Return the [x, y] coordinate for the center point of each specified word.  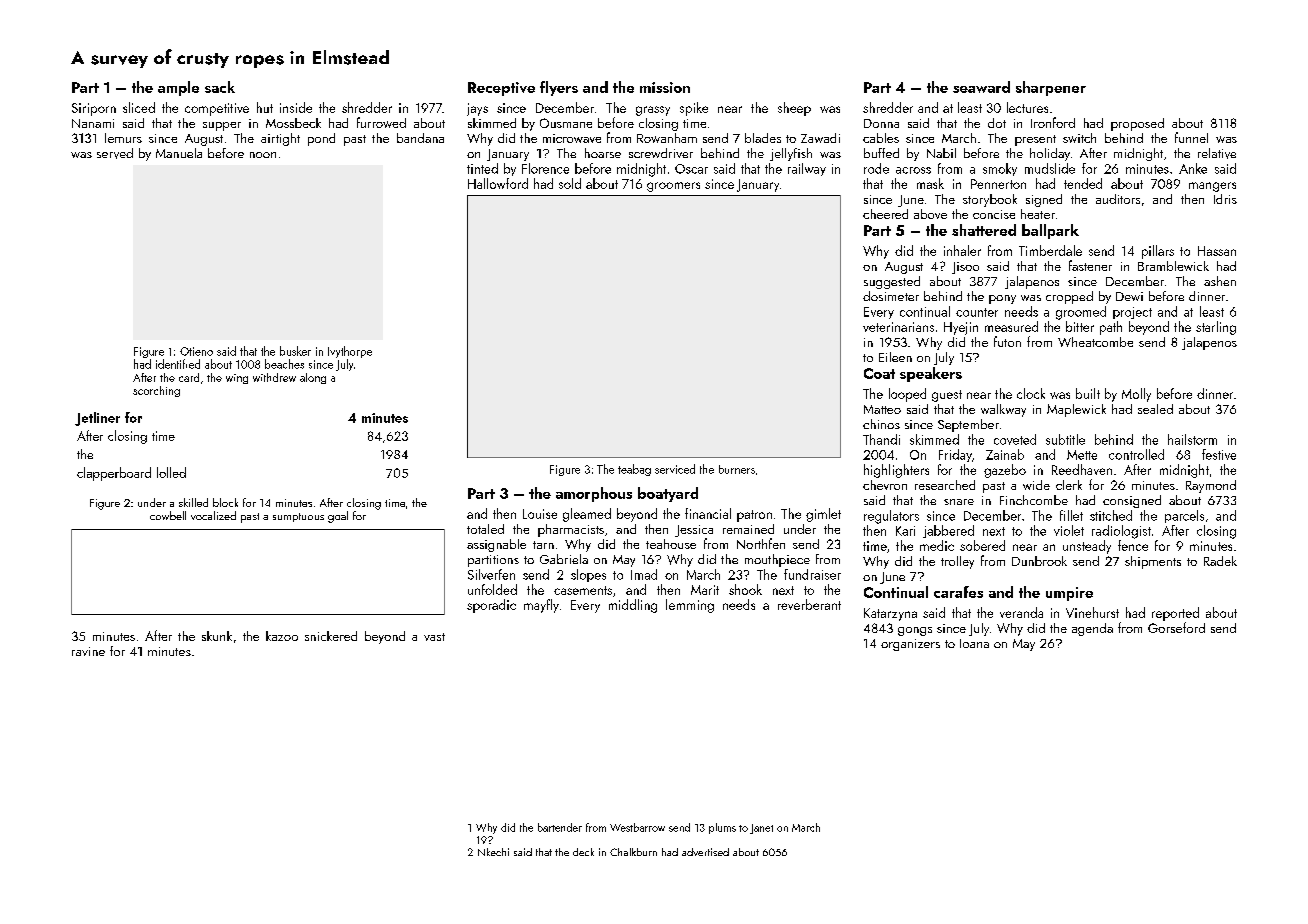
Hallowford [498, 183]
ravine [88, 651]
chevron [885, 485]
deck [583, 852]
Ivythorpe [350, 352]
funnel [1191, 137]
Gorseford [1176, 627]
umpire [1069, 594]
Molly [1136, 395]
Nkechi [493, 852]
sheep [794, 109]
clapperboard [114, 474]
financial [708, 513]
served [115, 153]
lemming [690, 606]
